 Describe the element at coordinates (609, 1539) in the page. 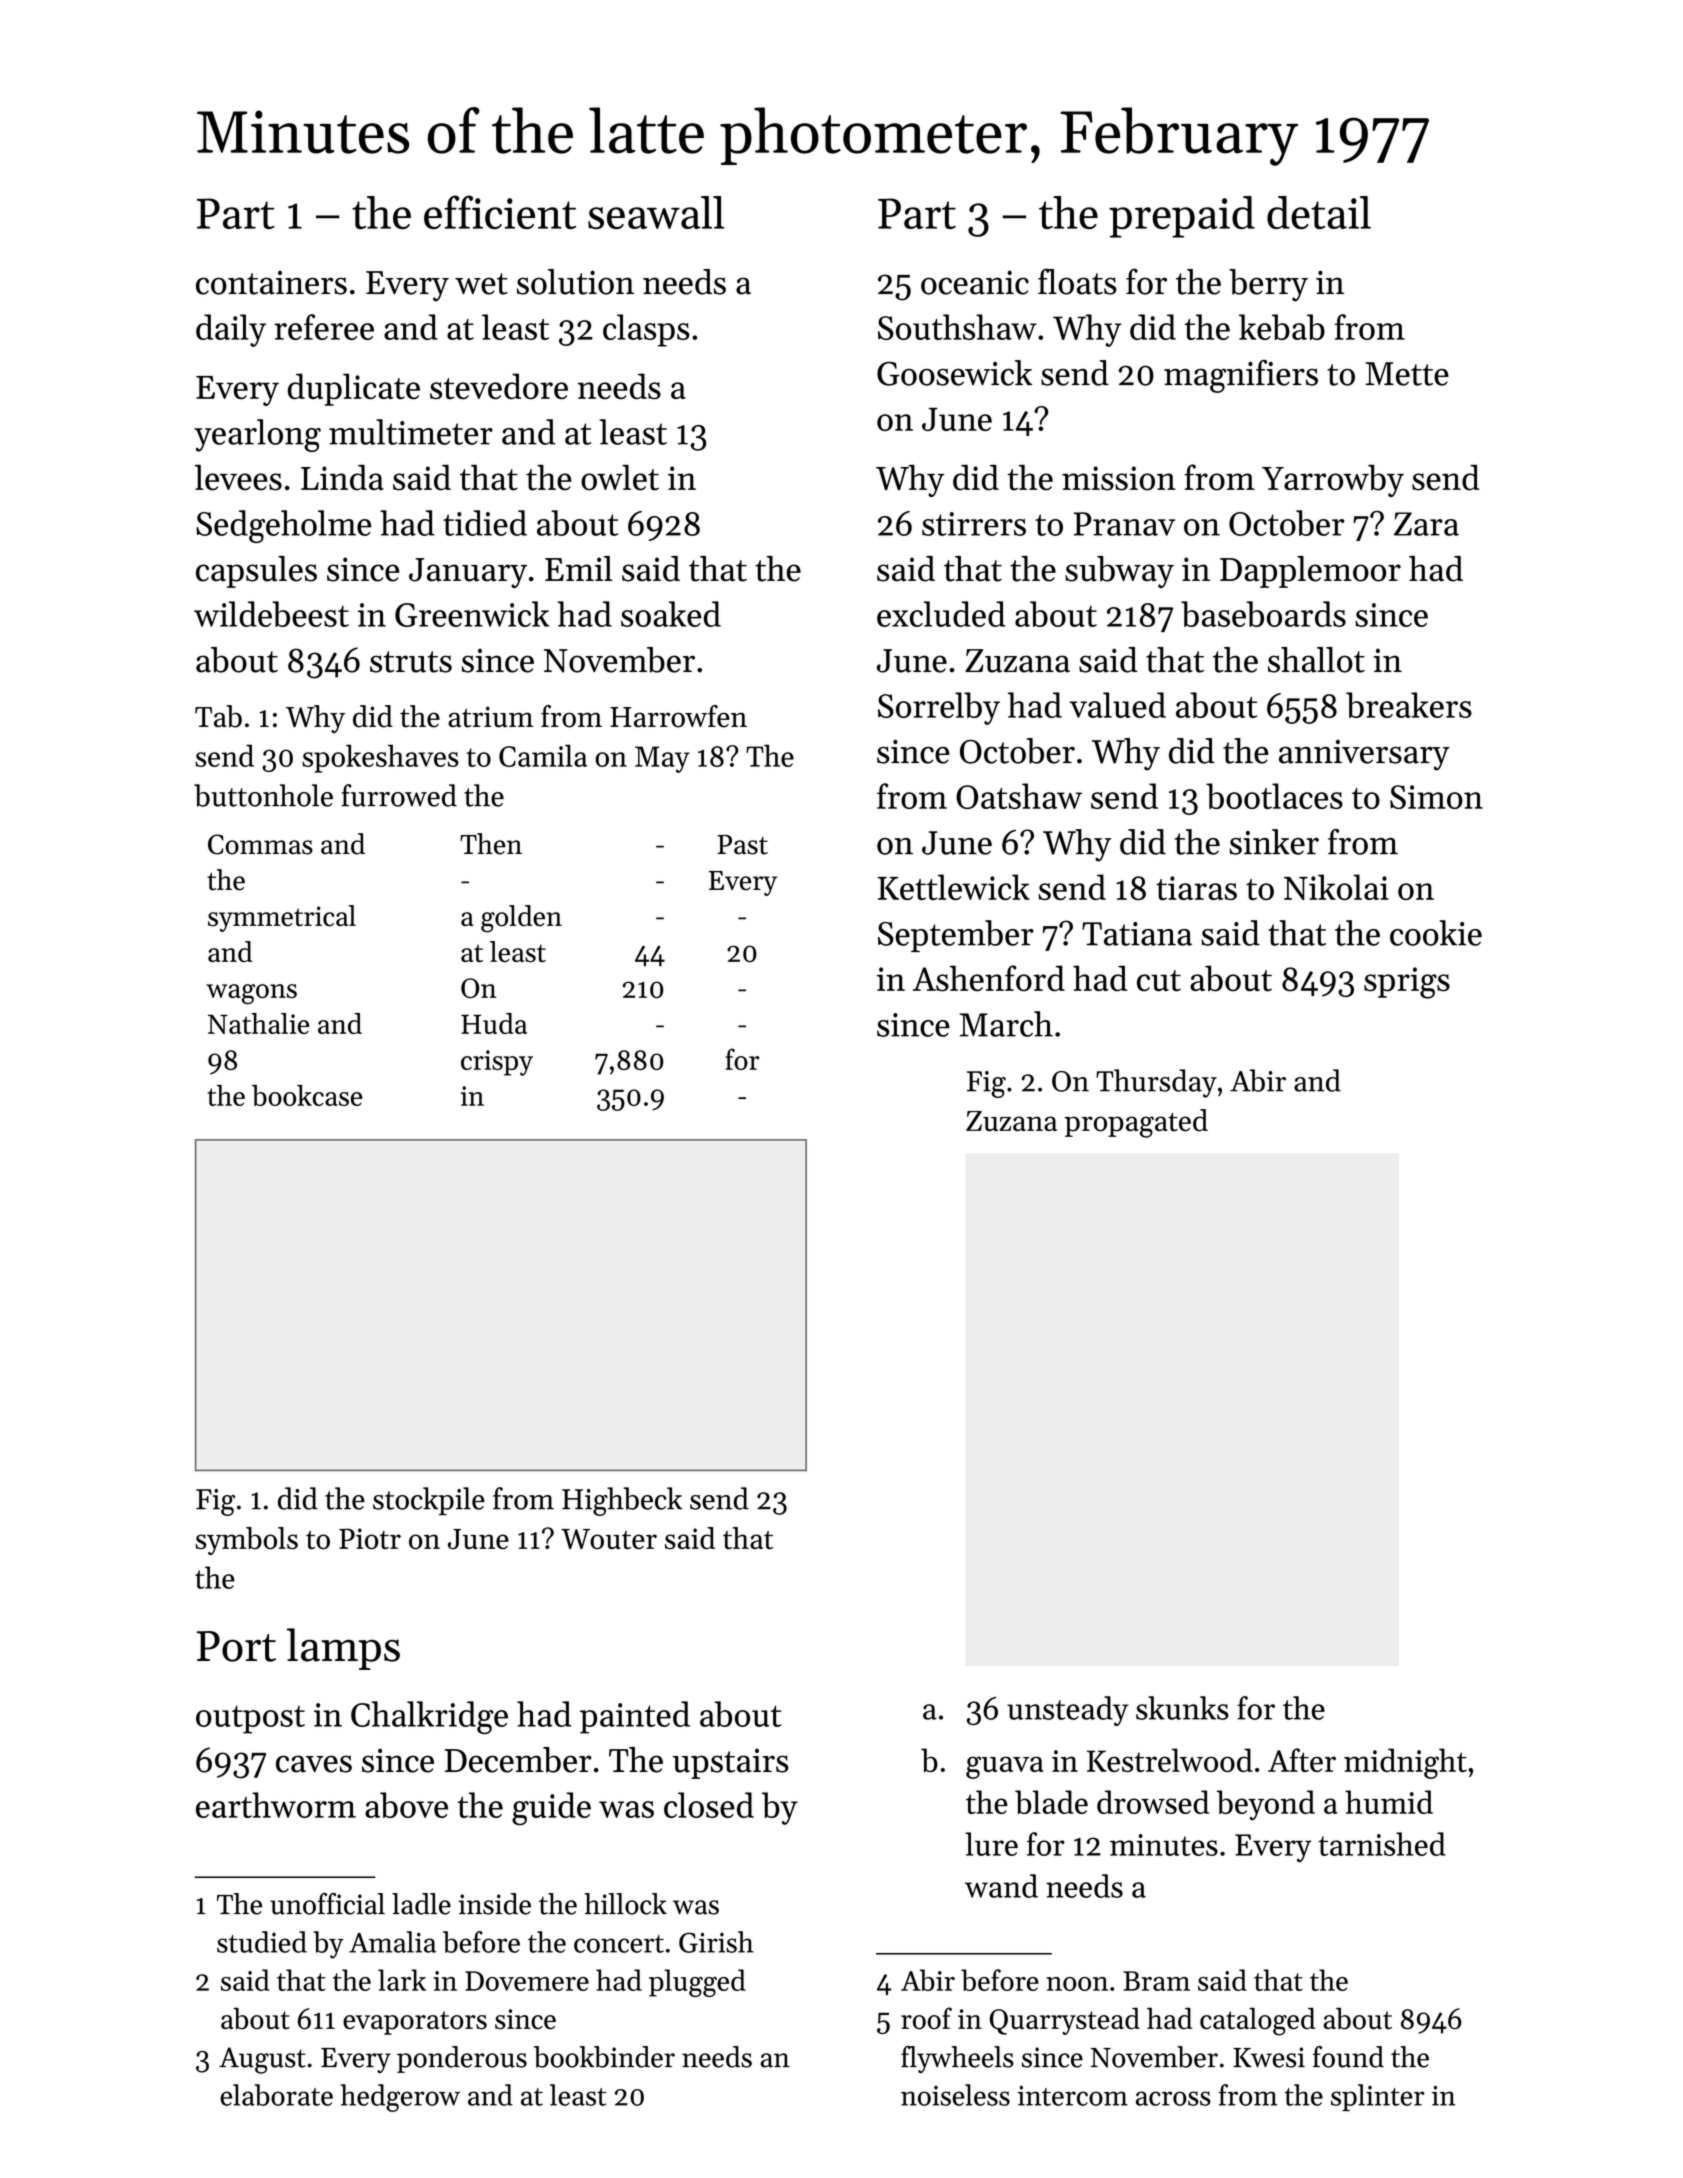

I see `Wouter` at that location.
